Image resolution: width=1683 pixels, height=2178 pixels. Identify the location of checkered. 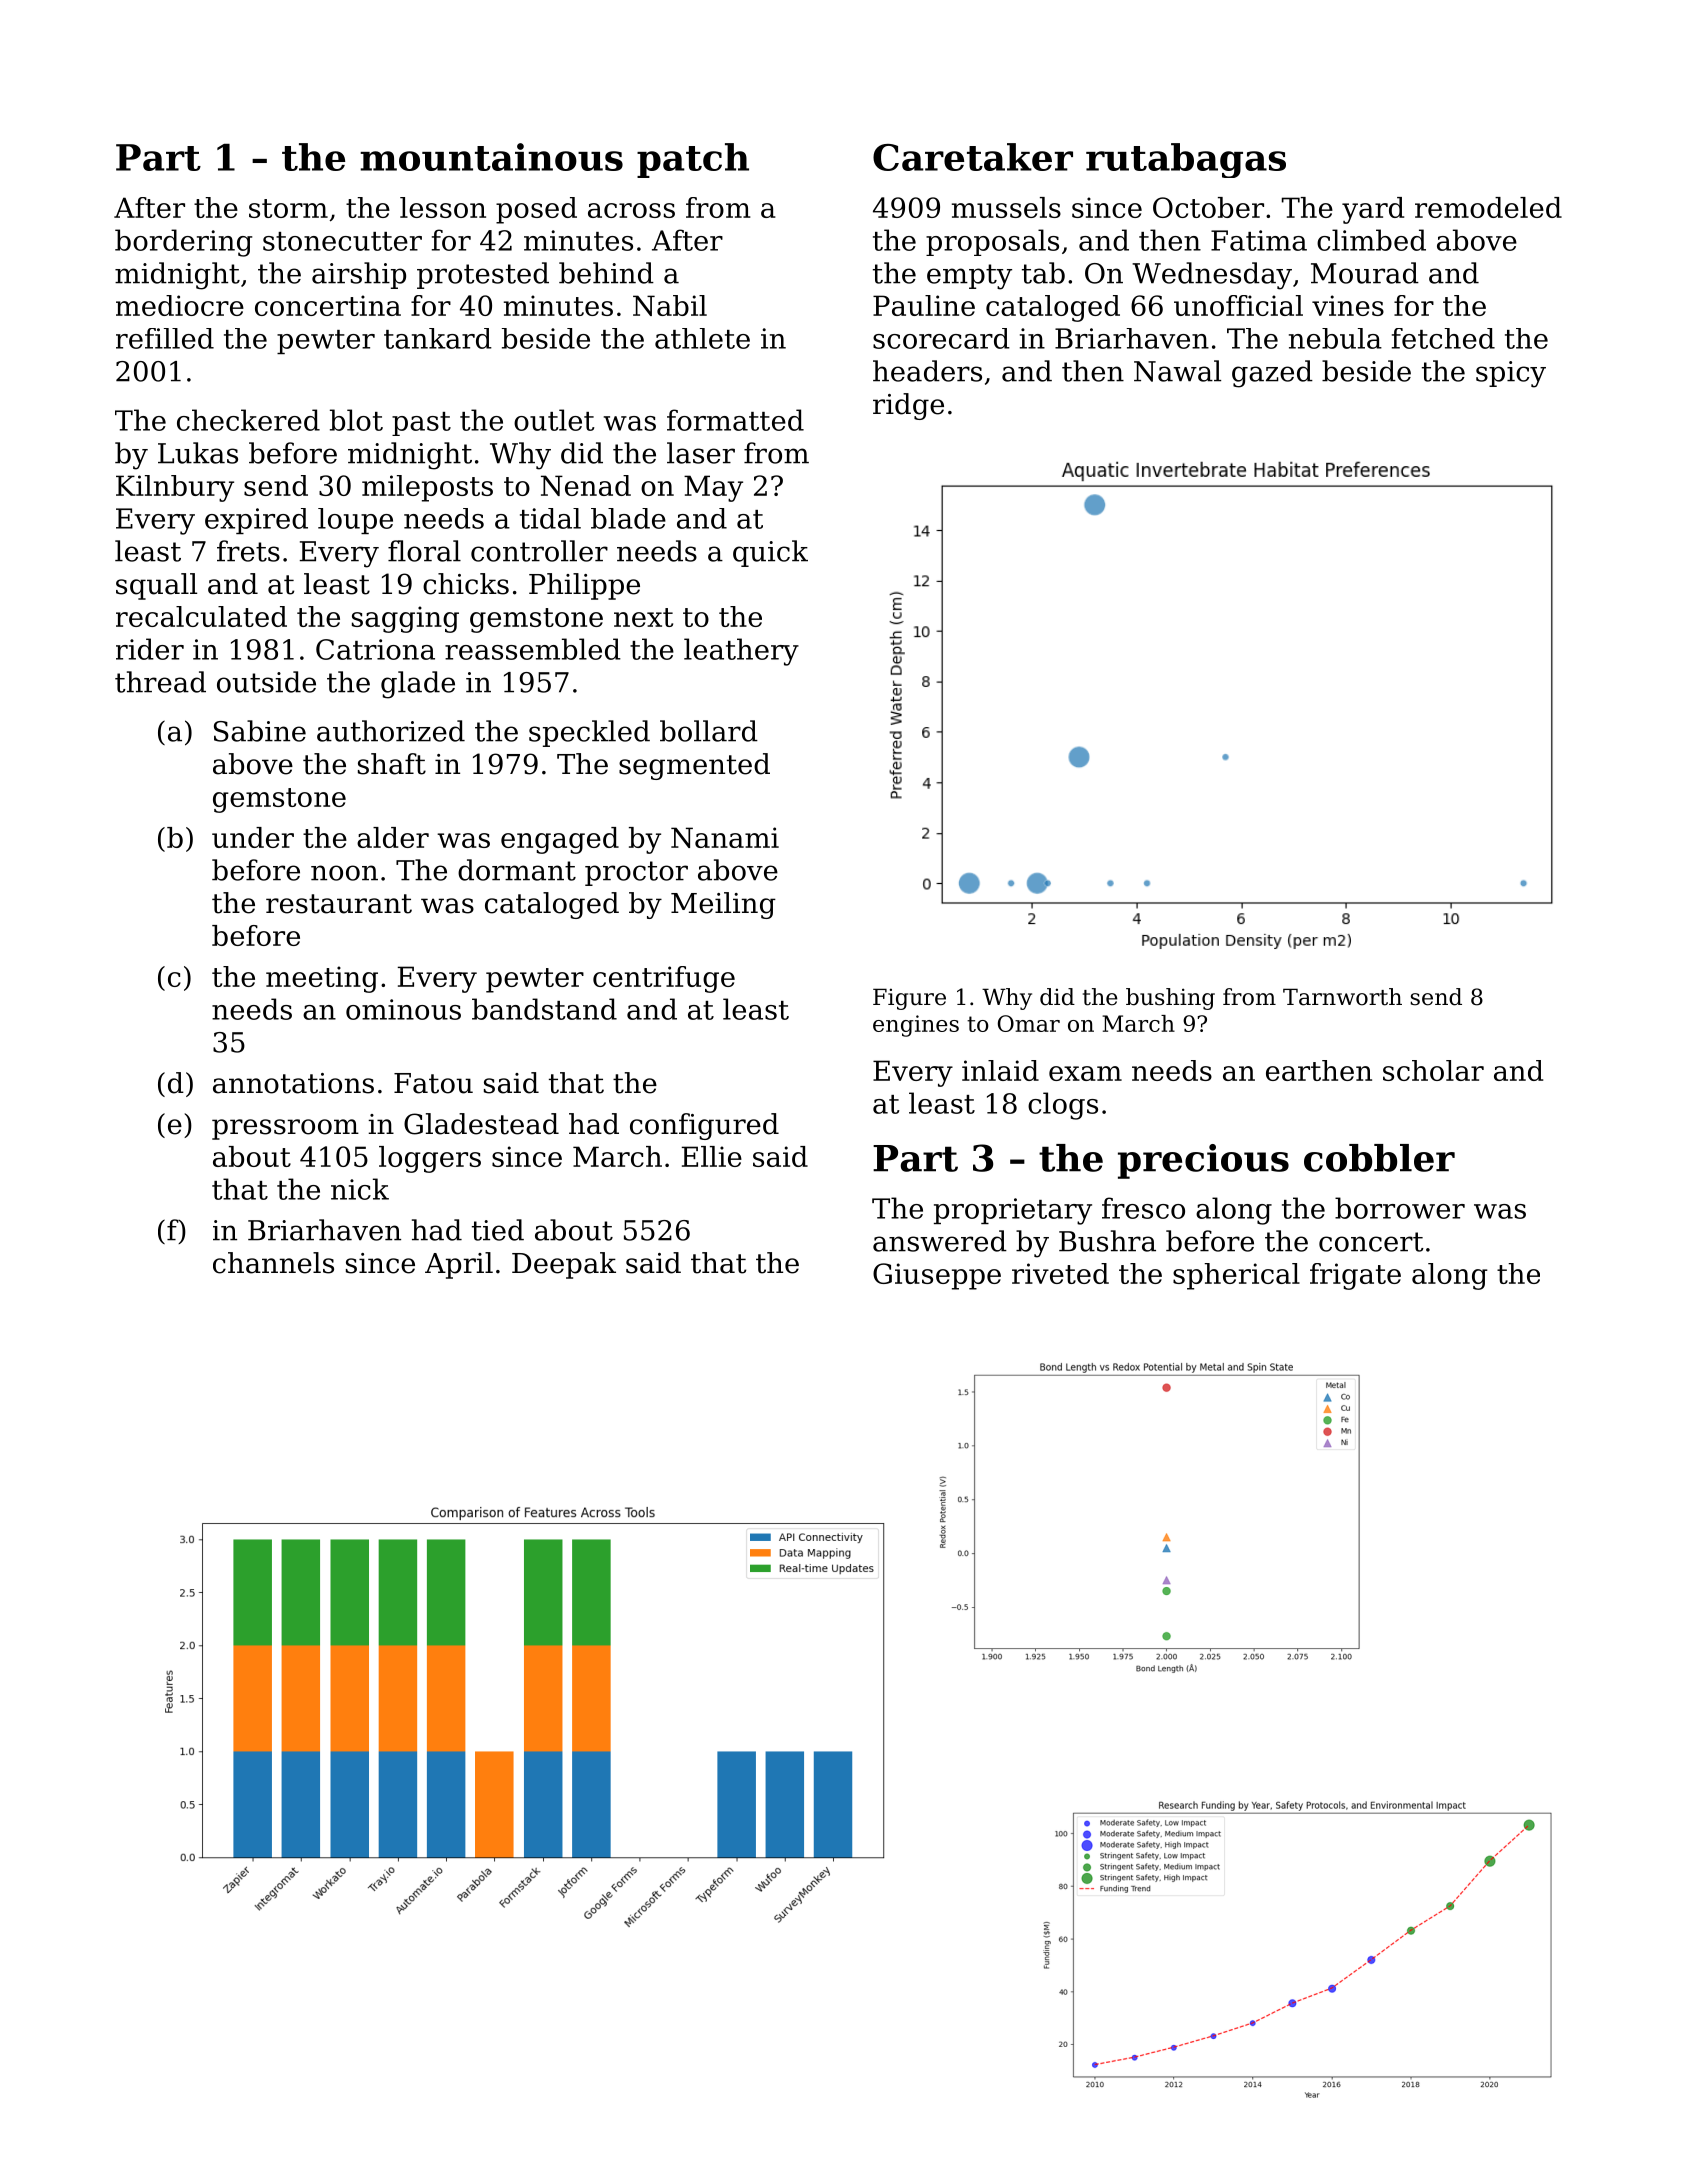
(248, 420).
